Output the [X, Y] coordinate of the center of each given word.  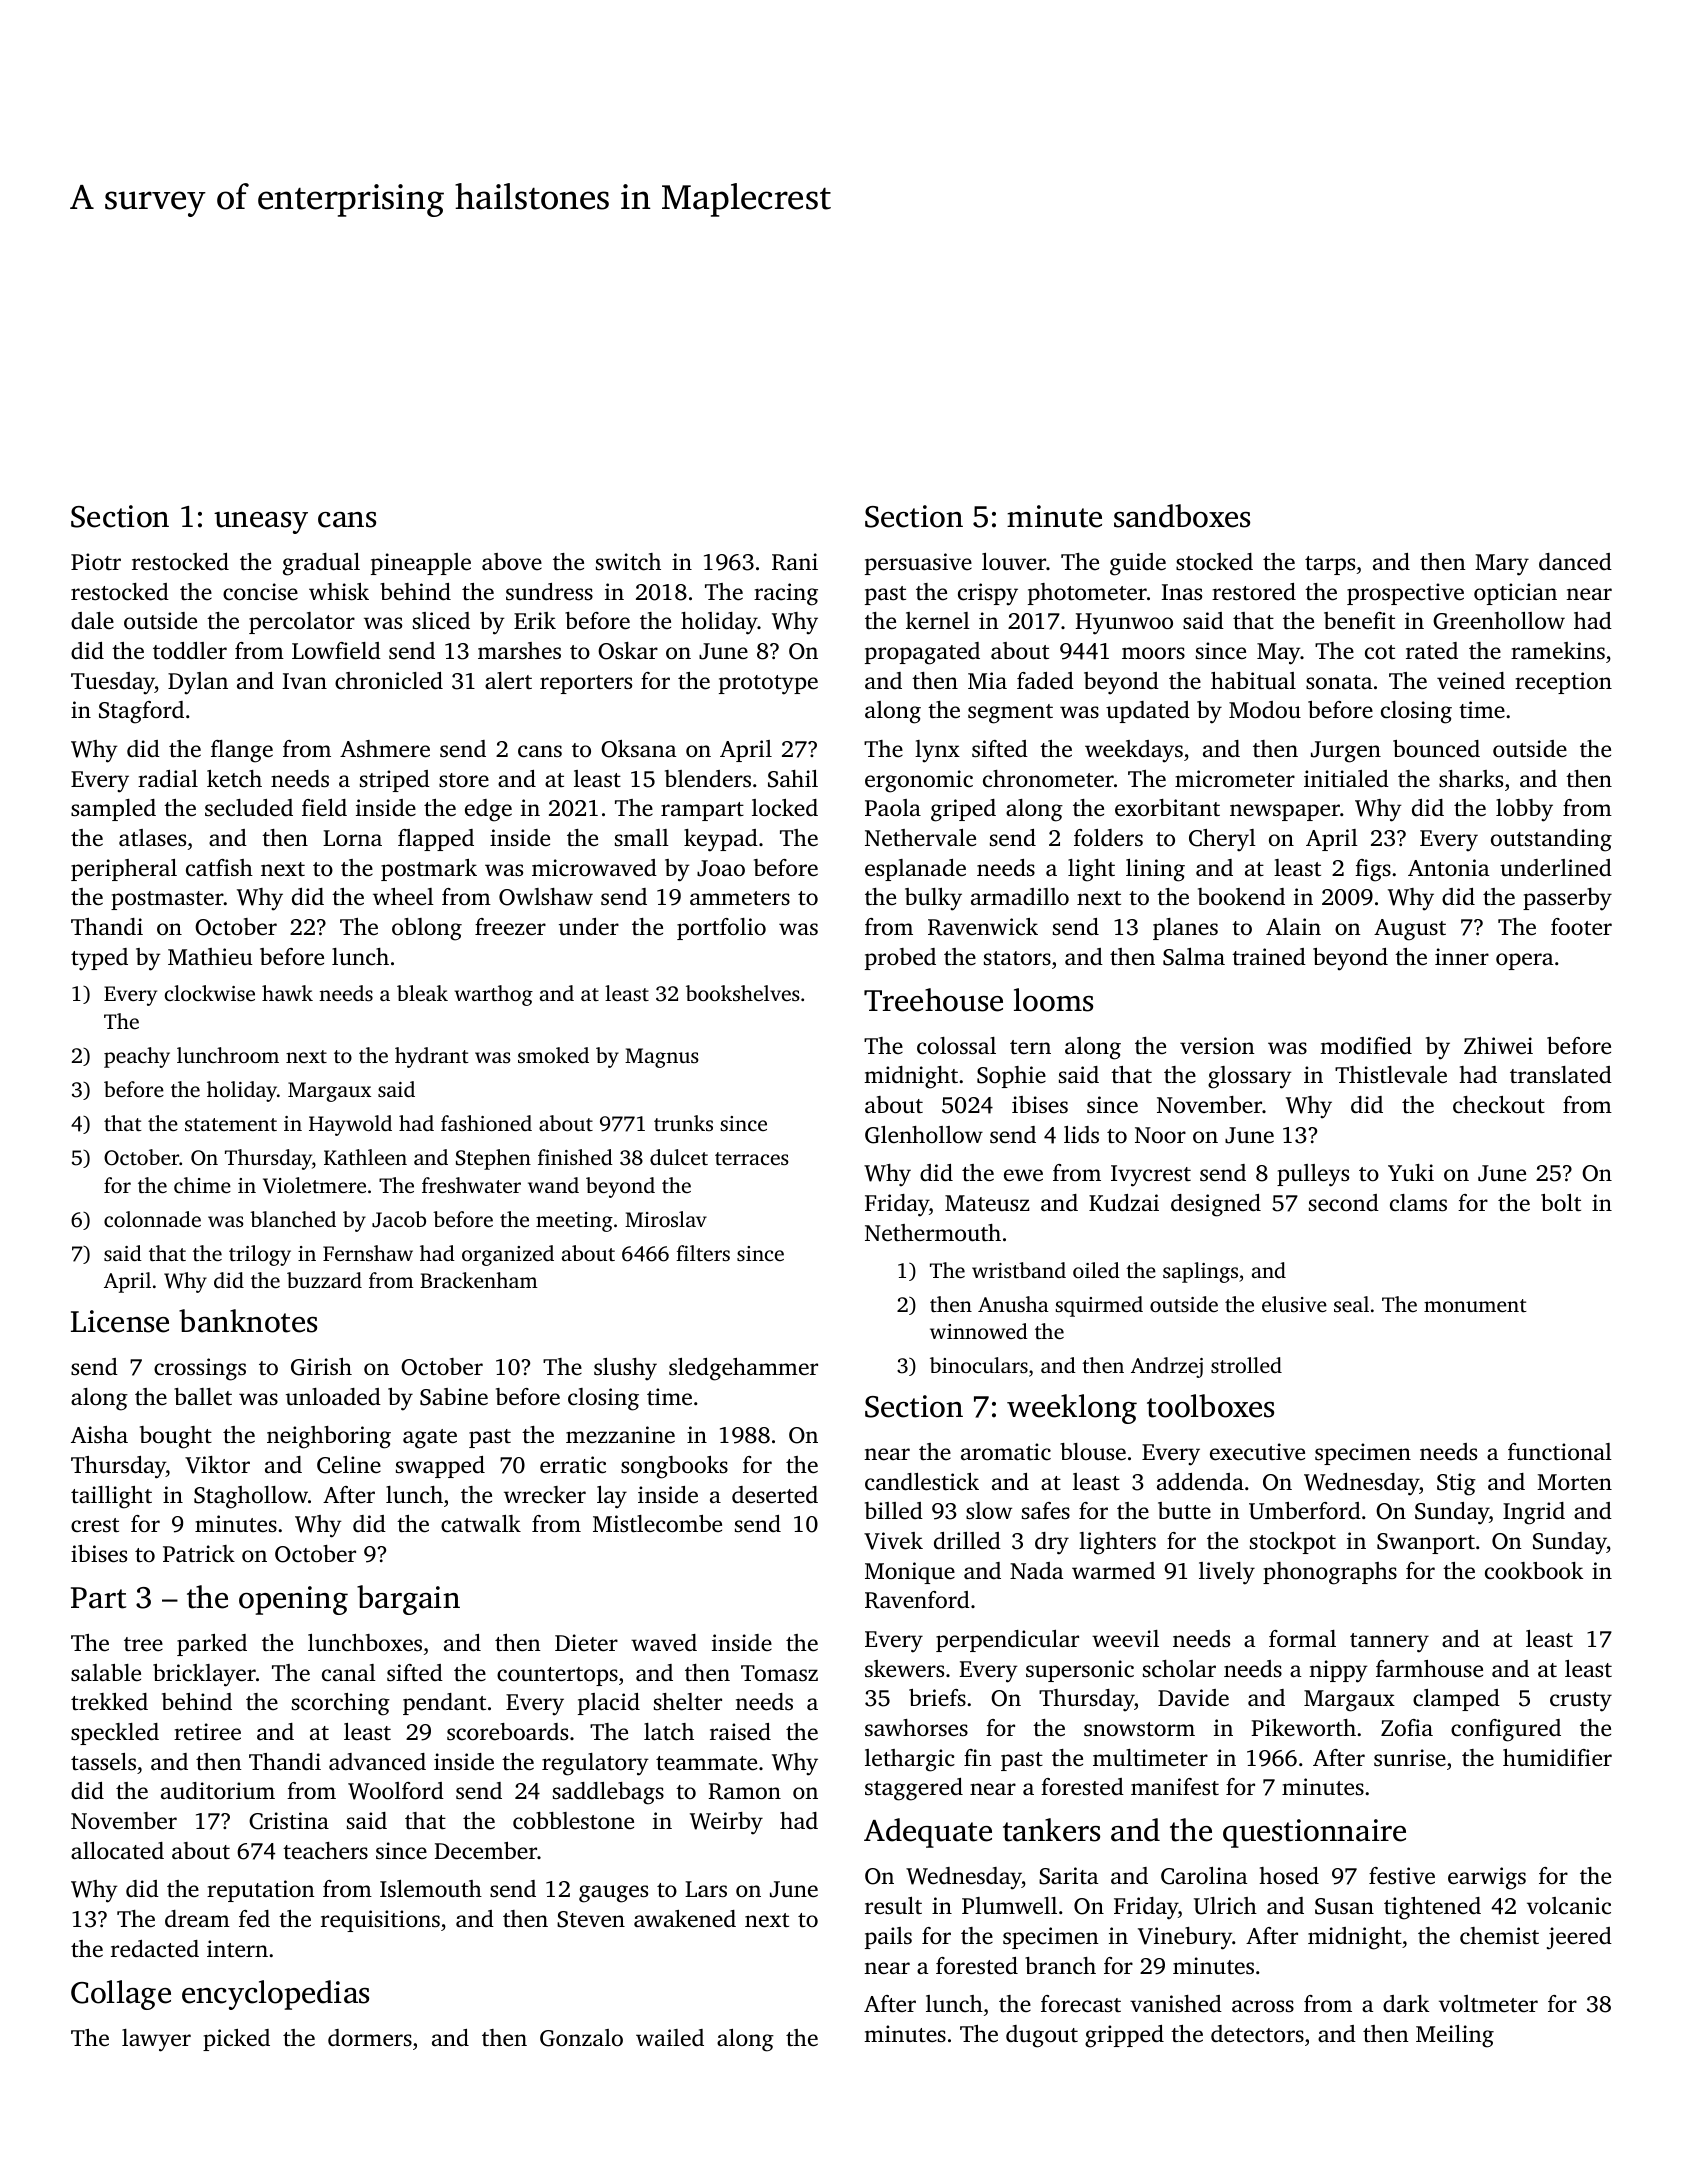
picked [236, 2040]
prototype [768, 685]
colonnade [152, 1219]
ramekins [1558, 651]
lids [1081, 1135]
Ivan [305, 681]
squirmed [1099, 1306]
